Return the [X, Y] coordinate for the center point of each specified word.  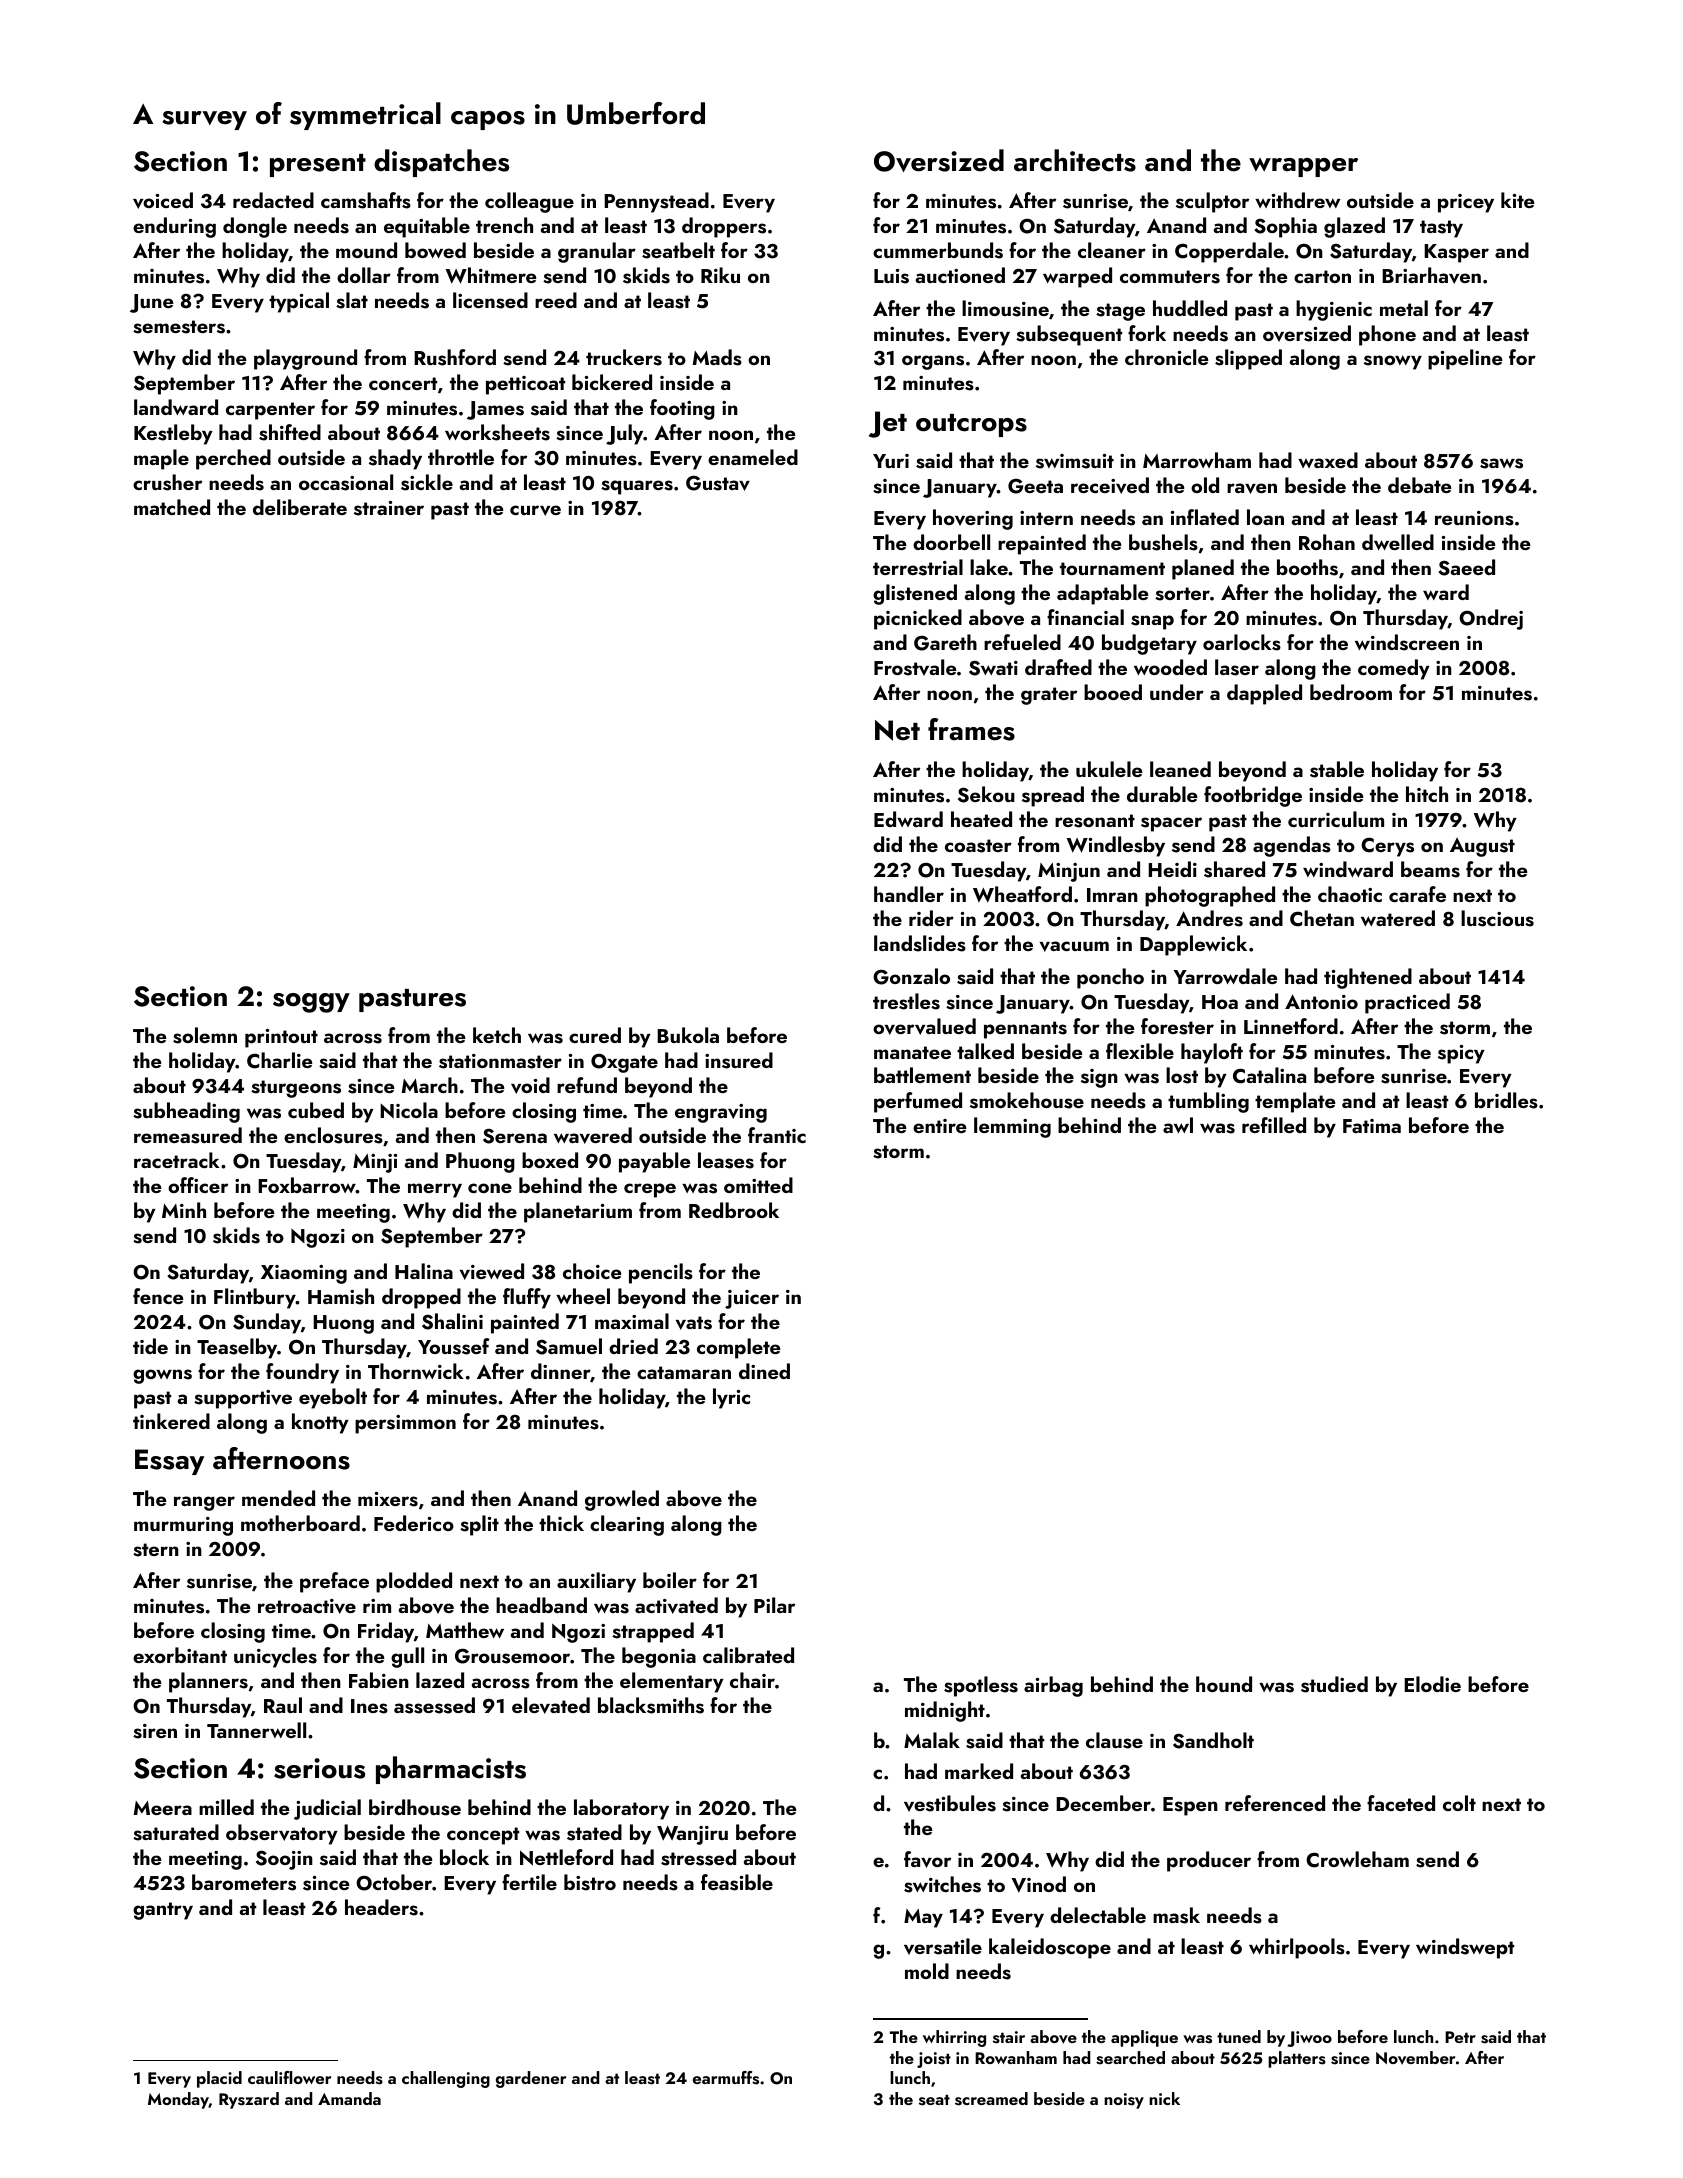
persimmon [405, 1424]
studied [1334, 1684]
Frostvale [915, 667]
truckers [624, 357]
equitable [427, 227]
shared [1234, 869]
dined [764, 1371]
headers [381, 1907]
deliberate [300, 507]
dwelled [1398, 542]
